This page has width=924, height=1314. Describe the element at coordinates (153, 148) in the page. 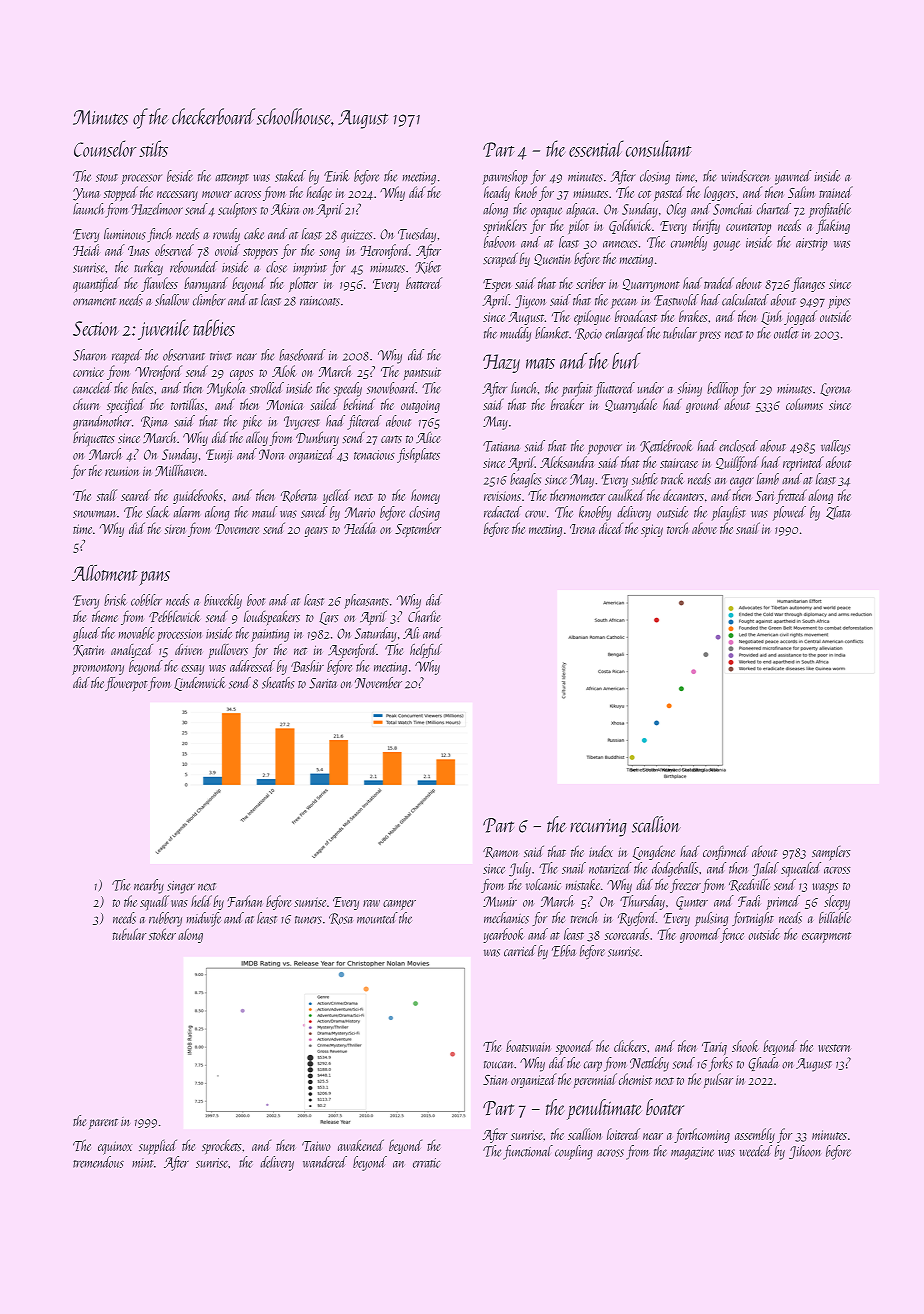

I see `stilts` at that location.
